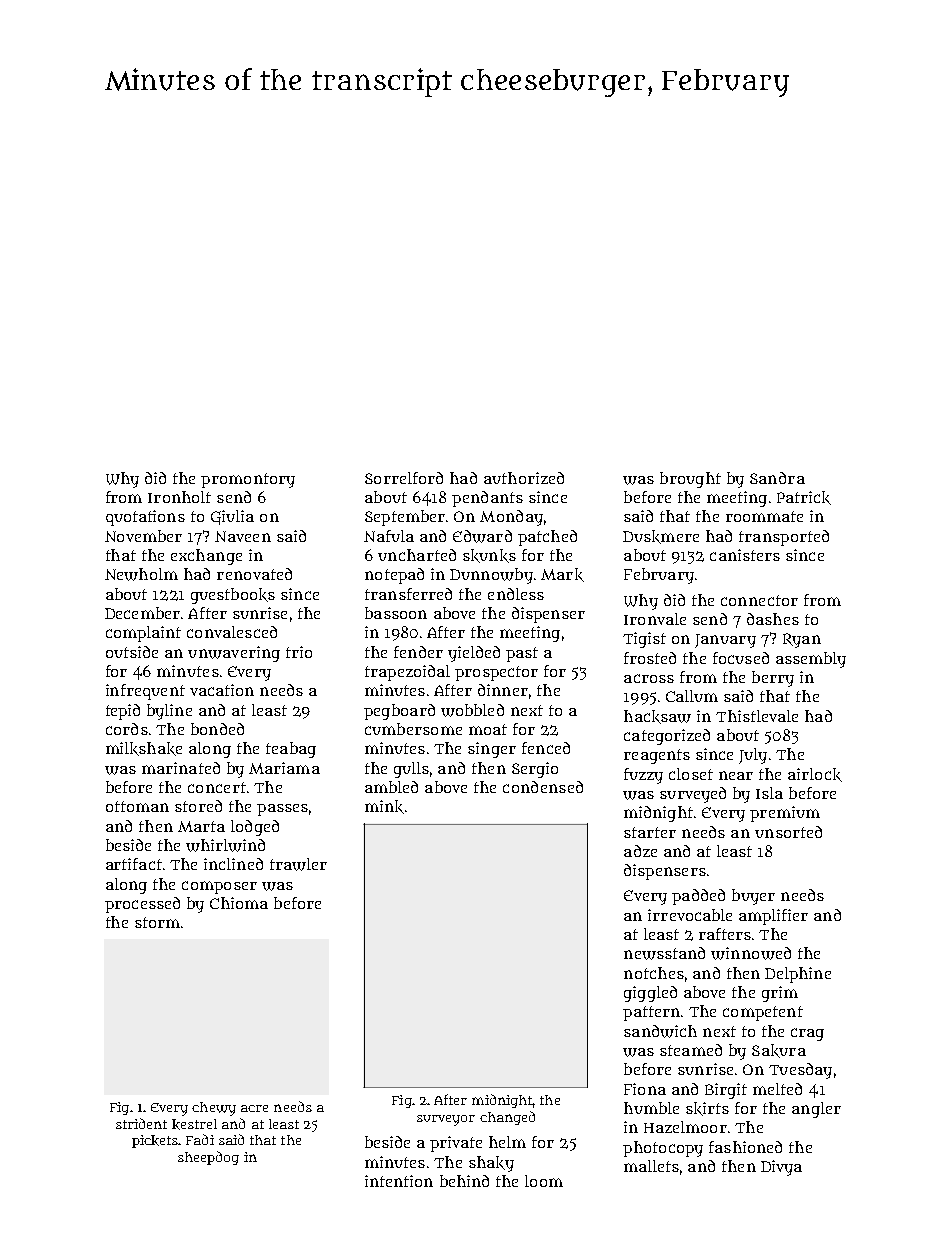  What do you see at coordinates (137, 806) in the document?
I see `ottoman` at bounding box center [137, 806].
